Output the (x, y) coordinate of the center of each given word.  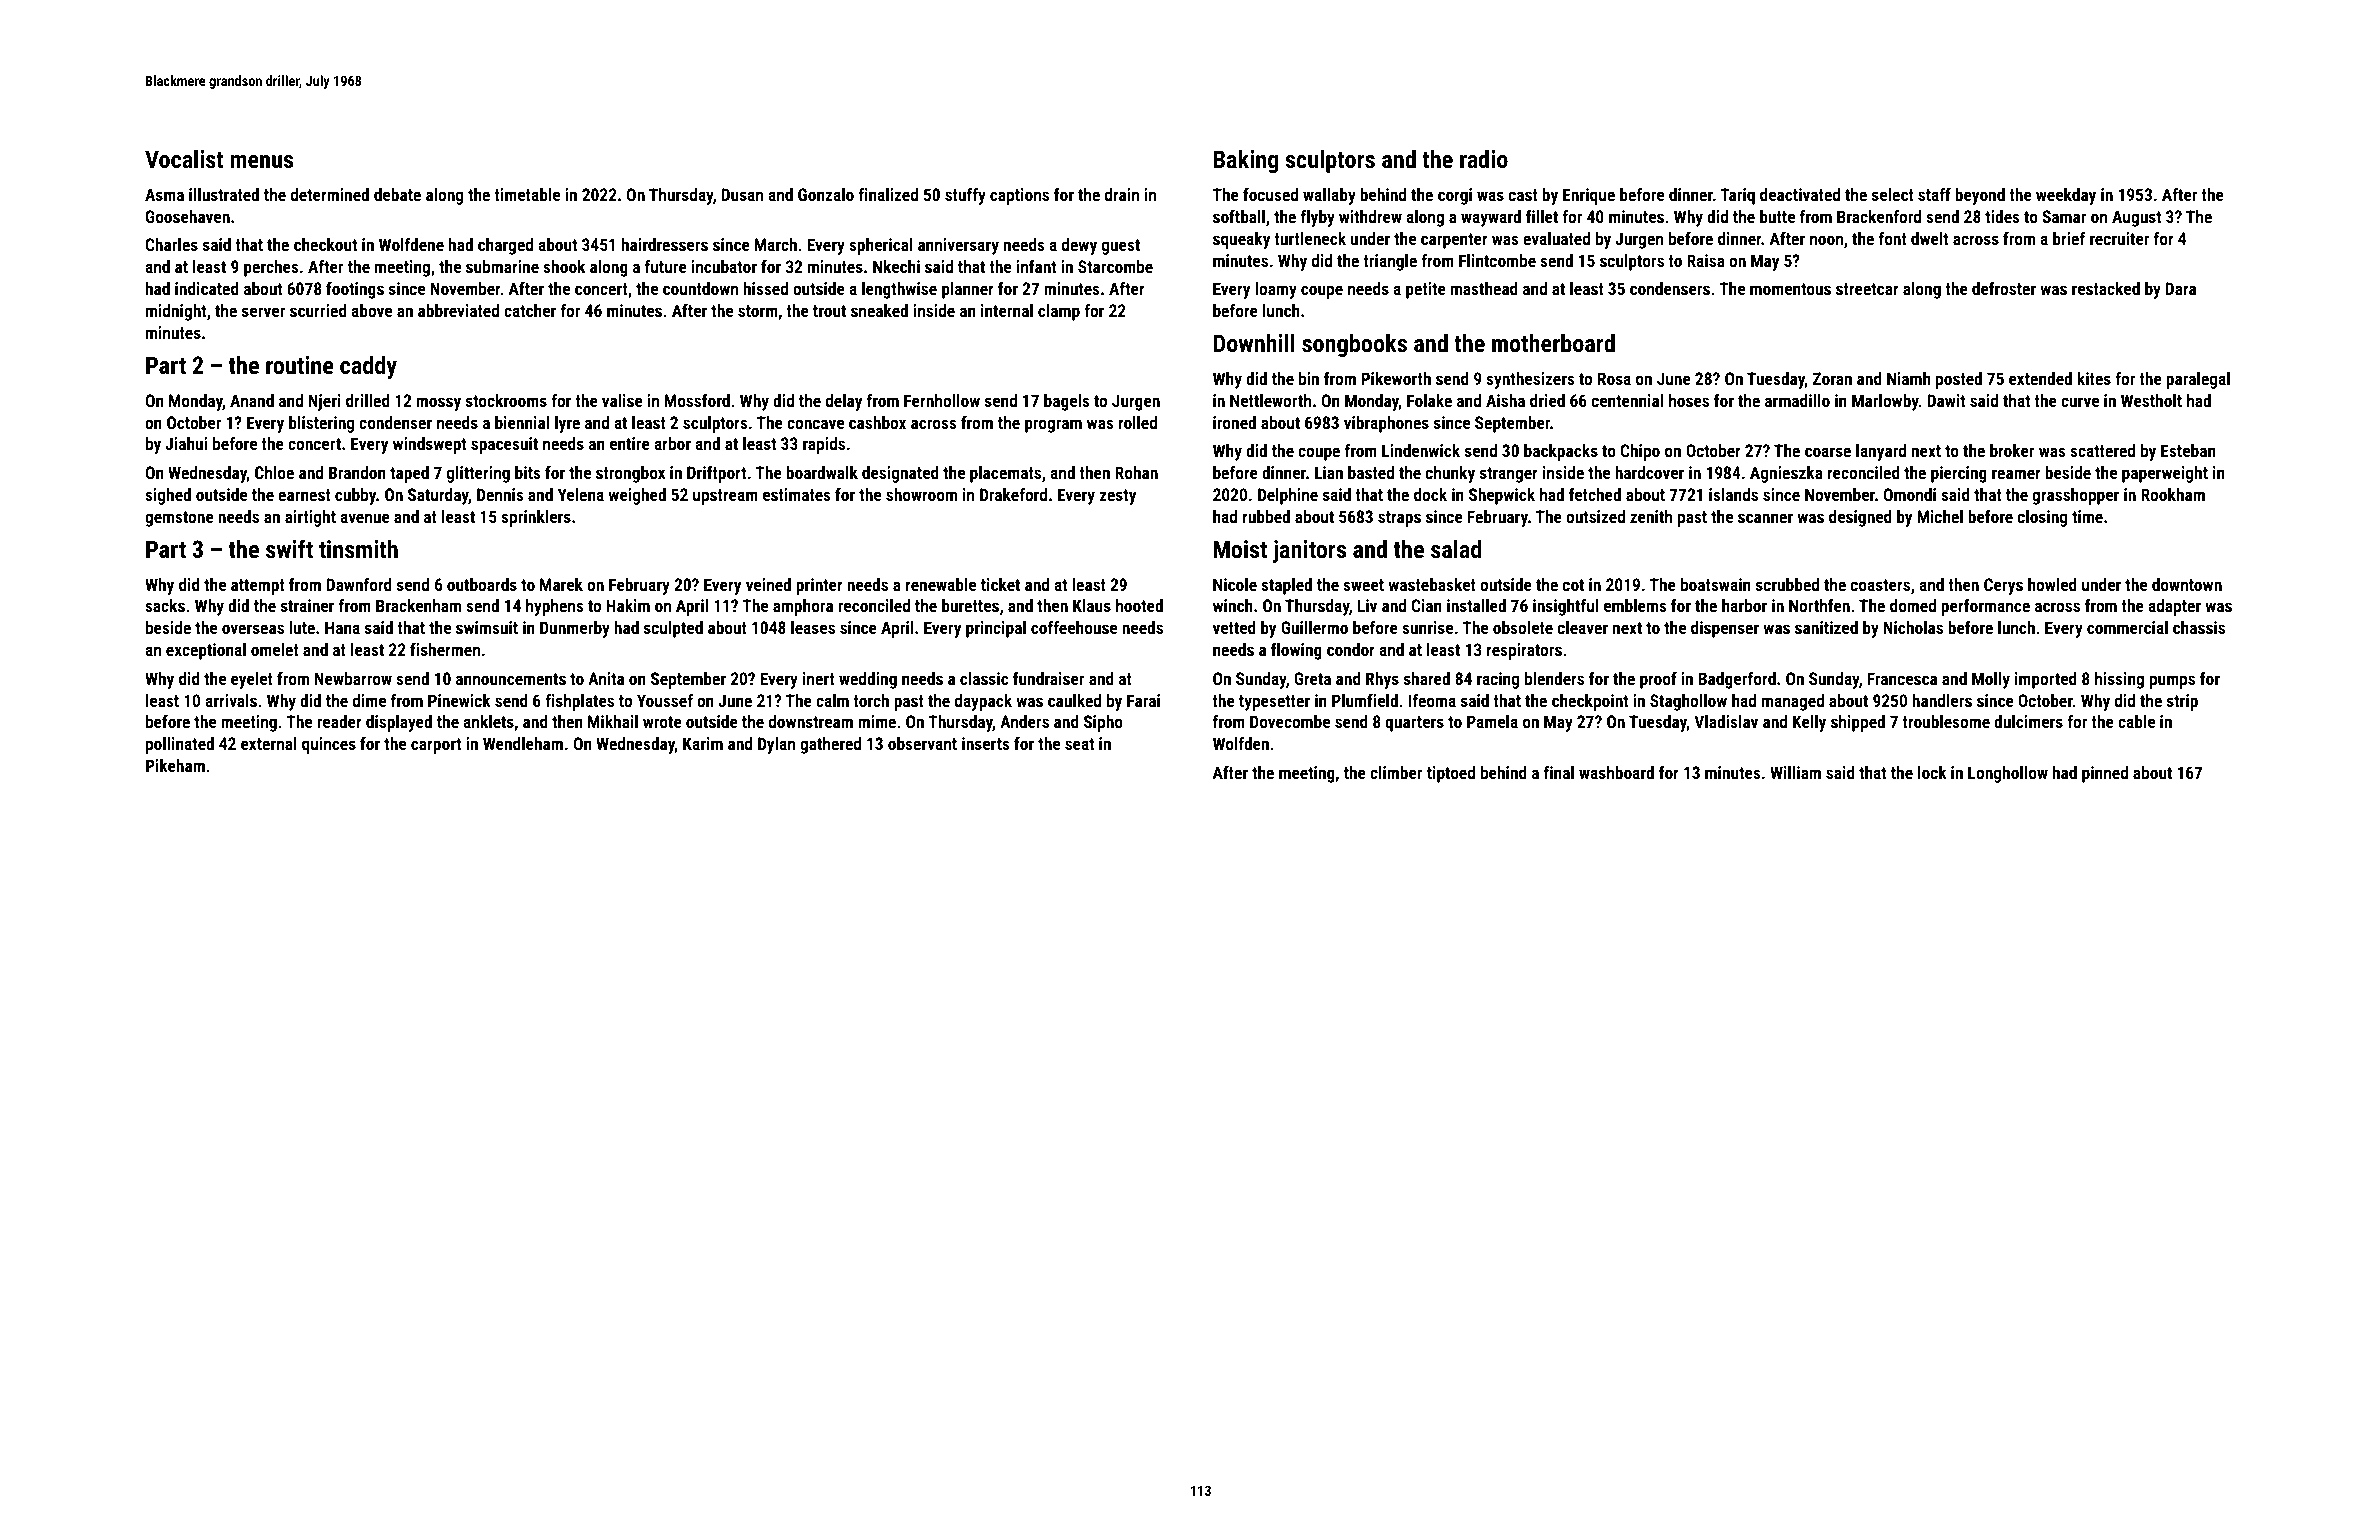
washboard (1616, 772)
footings (355, 290)
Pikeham (175, 765)
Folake (1429, 400)
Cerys (2003, 586)
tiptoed (1451, 774)
